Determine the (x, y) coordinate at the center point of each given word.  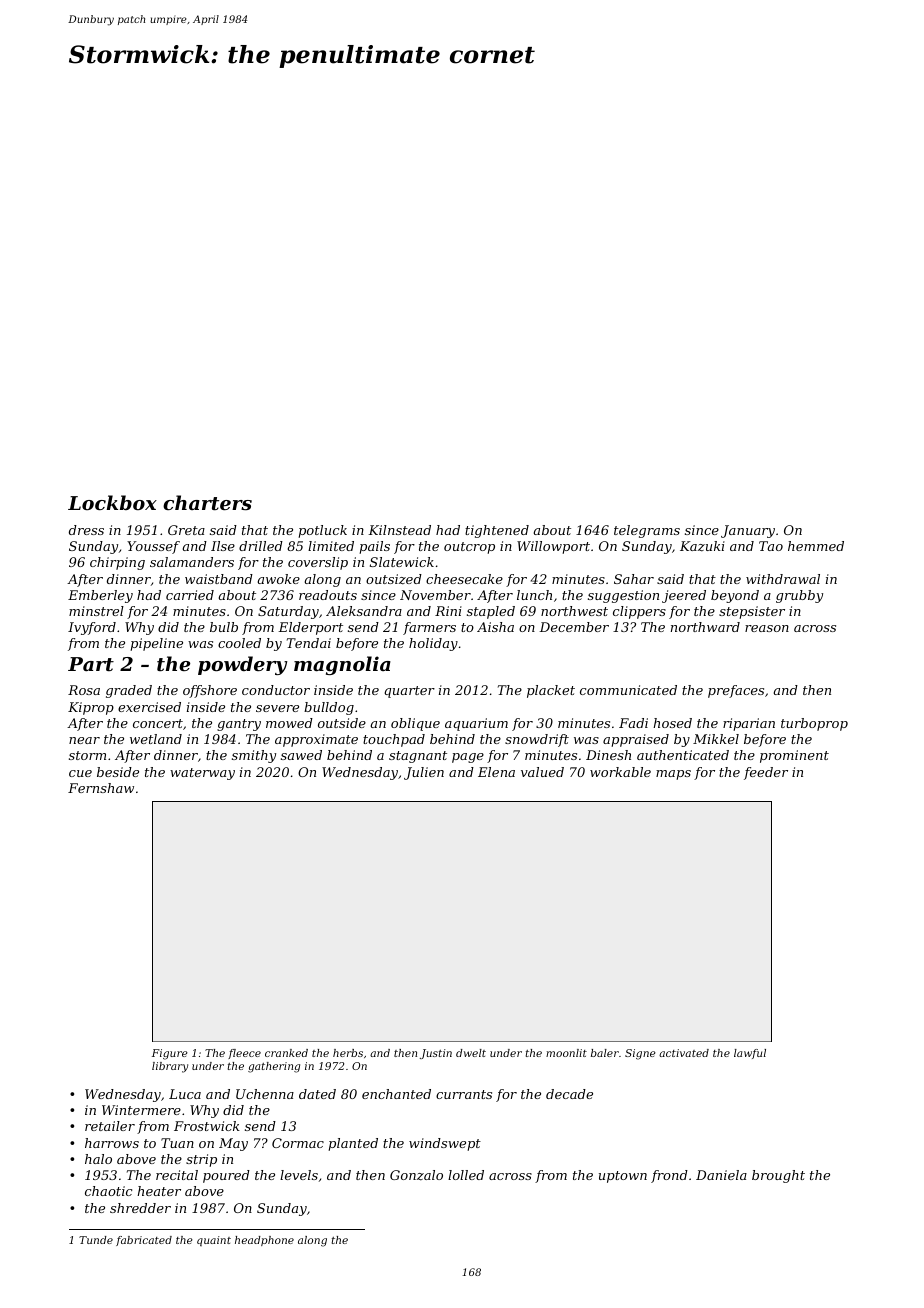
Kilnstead (399, 530)
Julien (424, 773)
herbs (348, 1053)
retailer (110, 1126)
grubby (799, 596)
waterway (202, 774)
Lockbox (112, 502)
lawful (750, 1054)
